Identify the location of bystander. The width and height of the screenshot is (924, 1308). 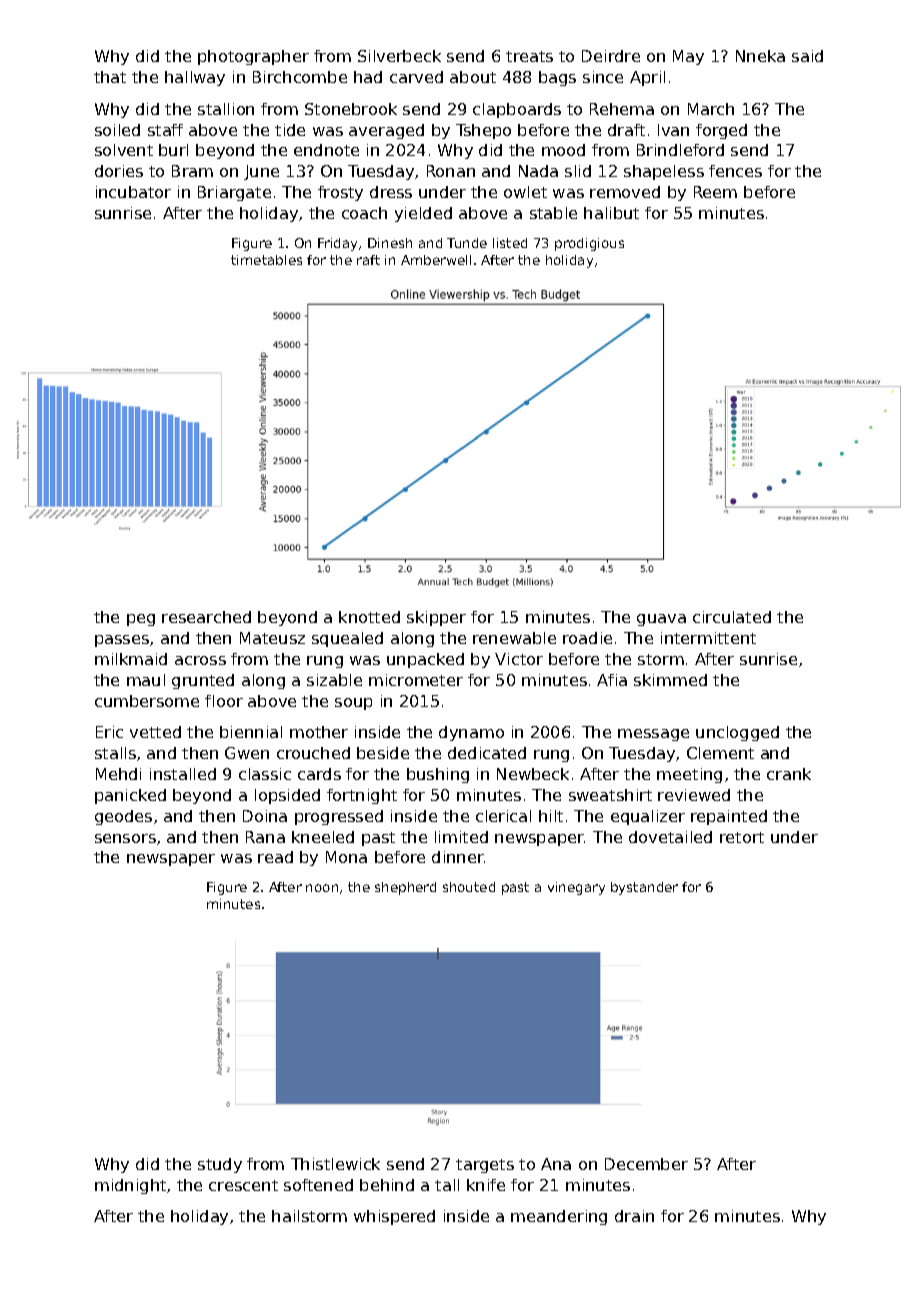
(644, 888).
